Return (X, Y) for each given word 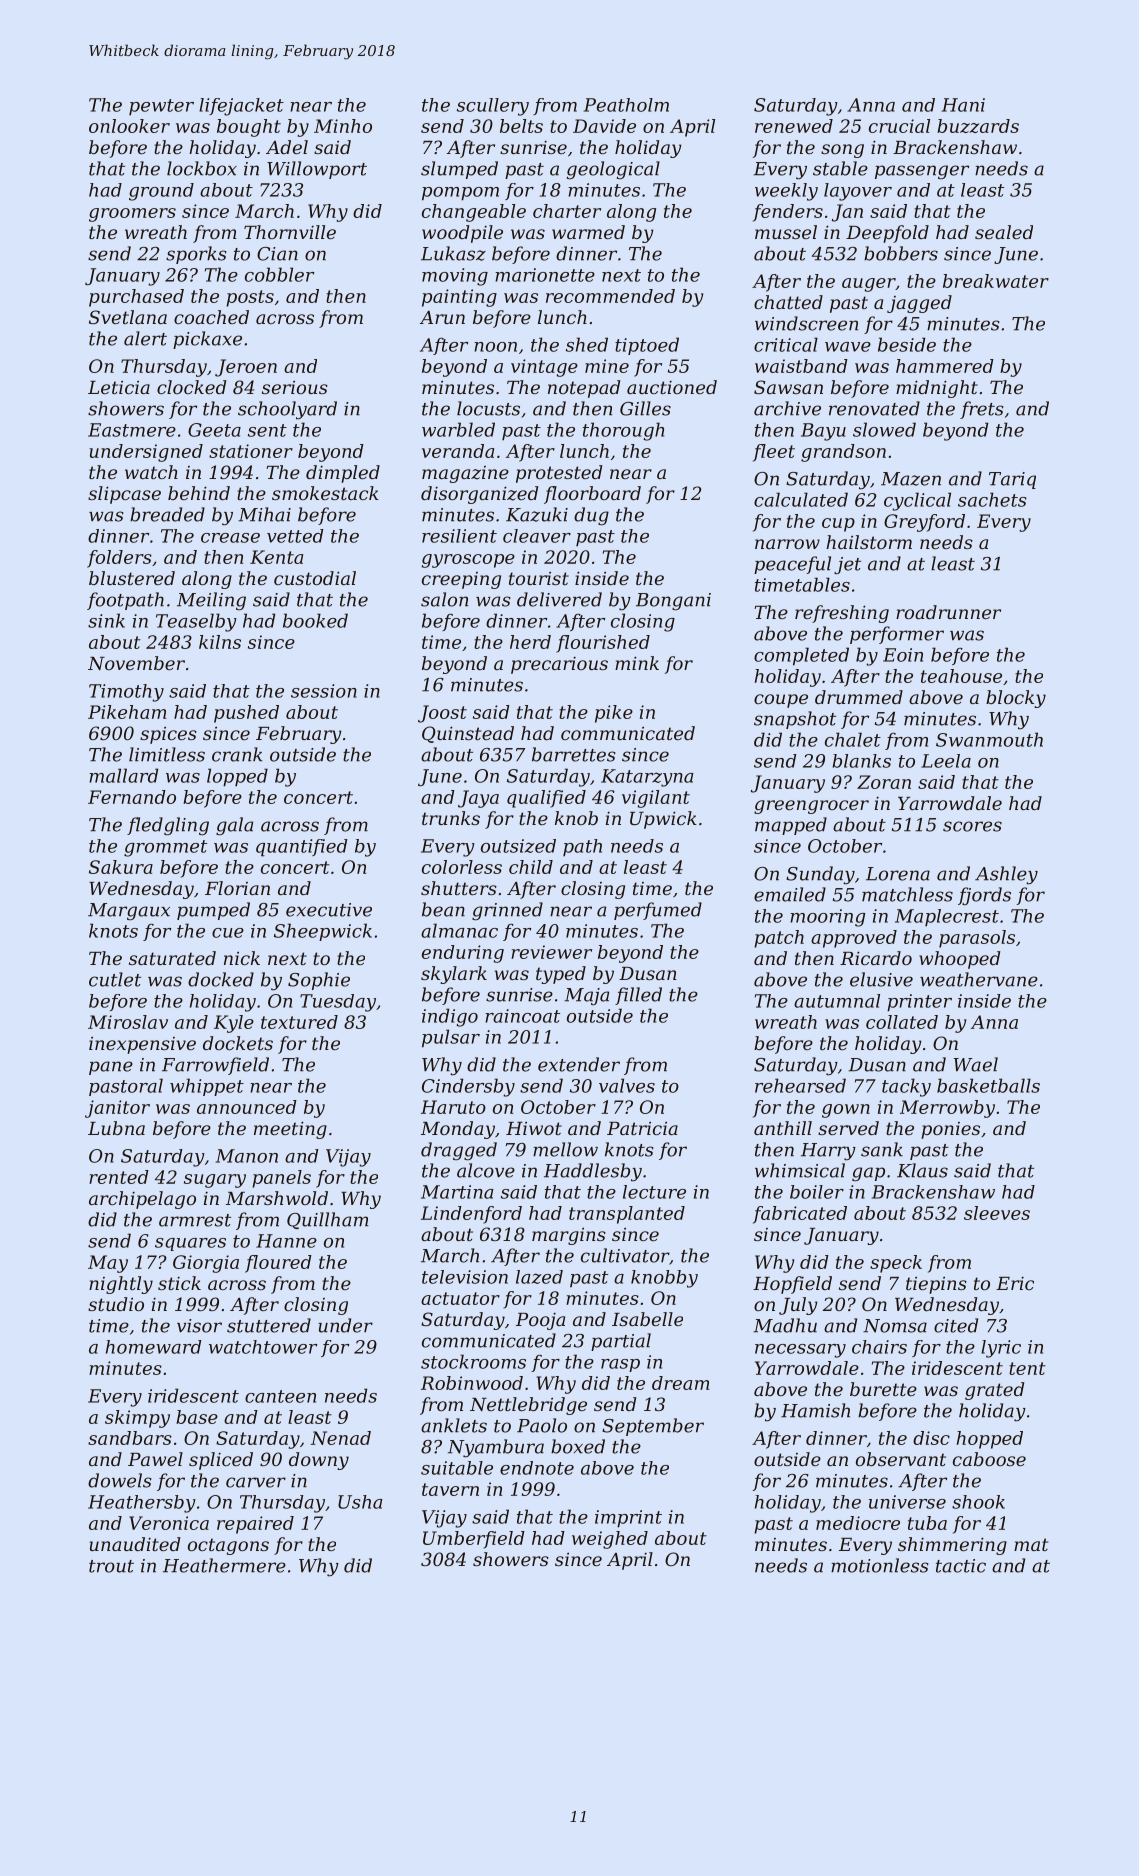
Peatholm (626, 105)
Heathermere (224, 1565)
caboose (989, 1459)
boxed (578, 1446)
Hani (963, 105)
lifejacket (241, 107)
